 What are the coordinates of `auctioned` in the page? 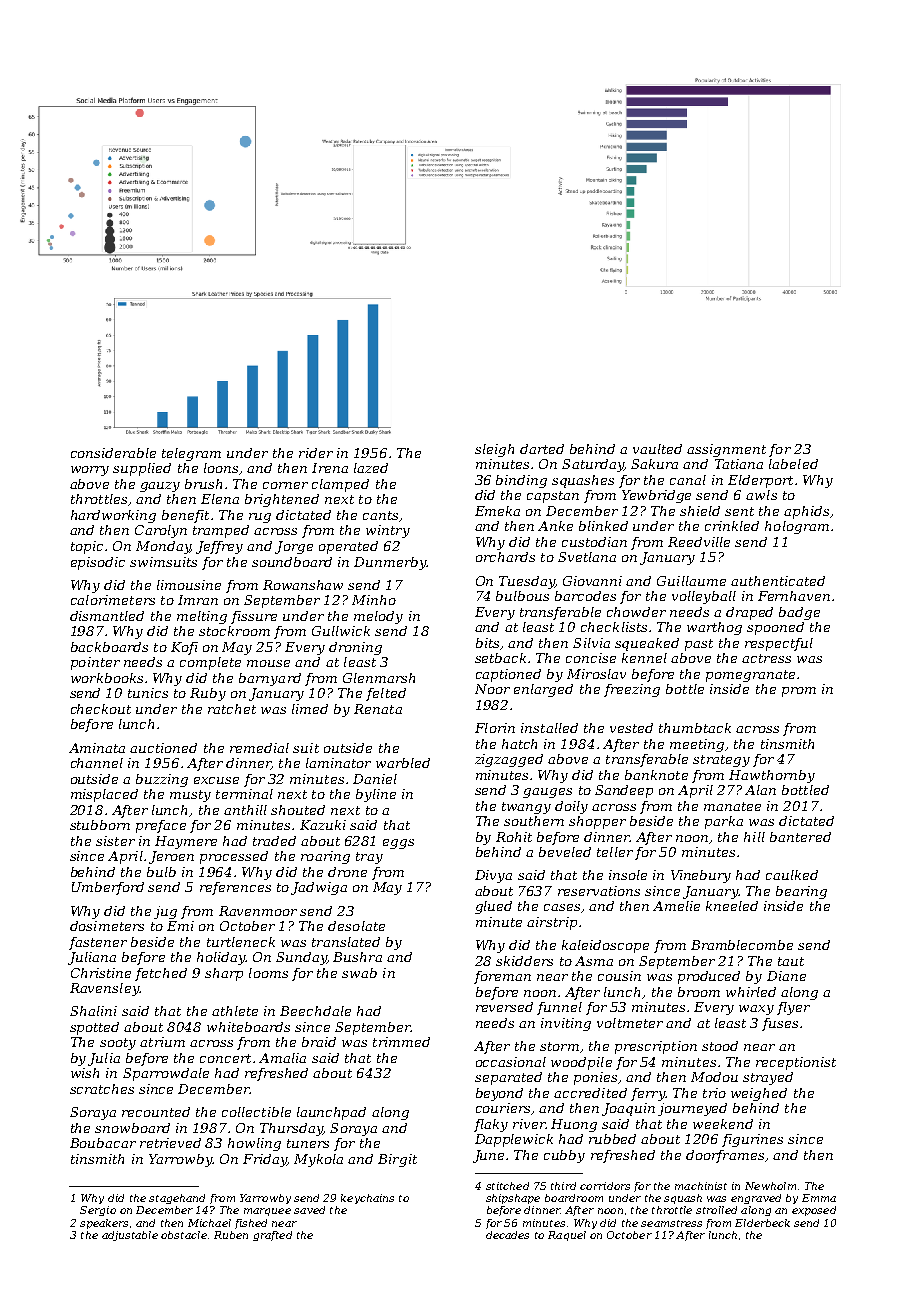 It's located at (163, 748).
